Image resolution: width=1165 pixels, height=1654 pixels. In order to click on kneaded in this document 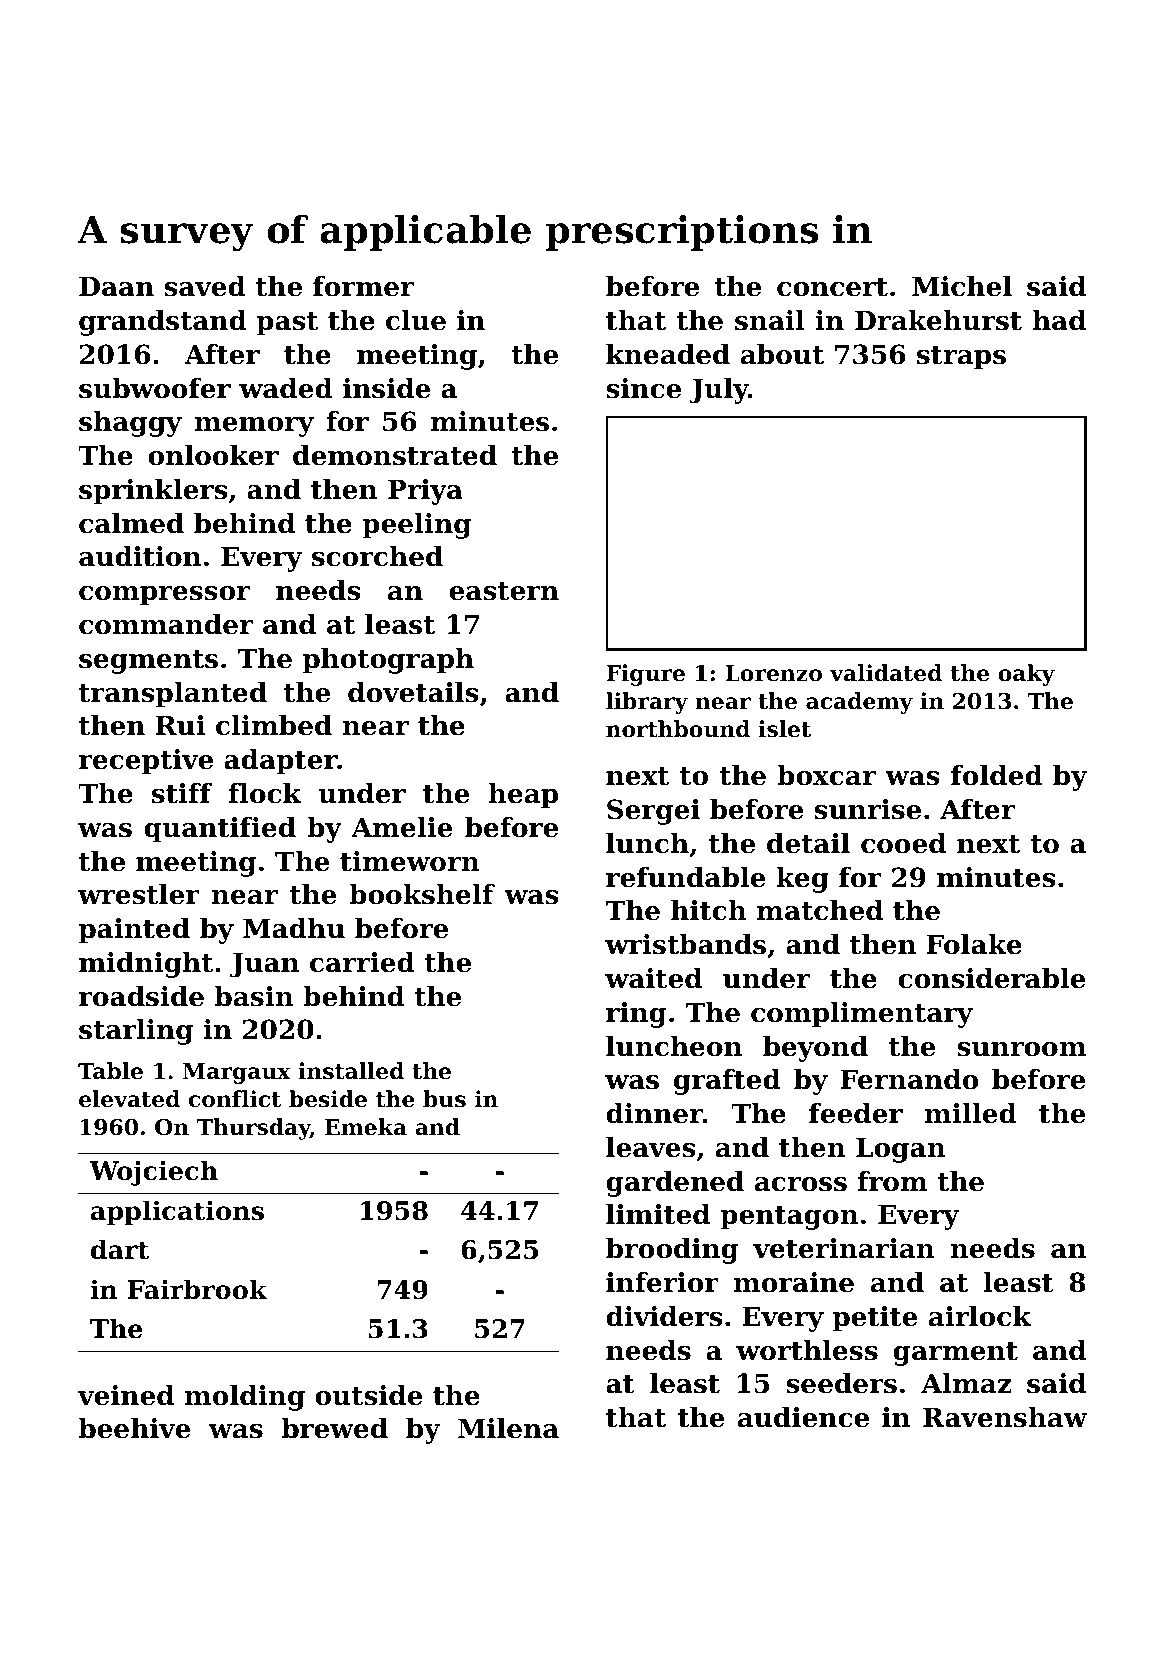, I will do `click(668, 354)`.
